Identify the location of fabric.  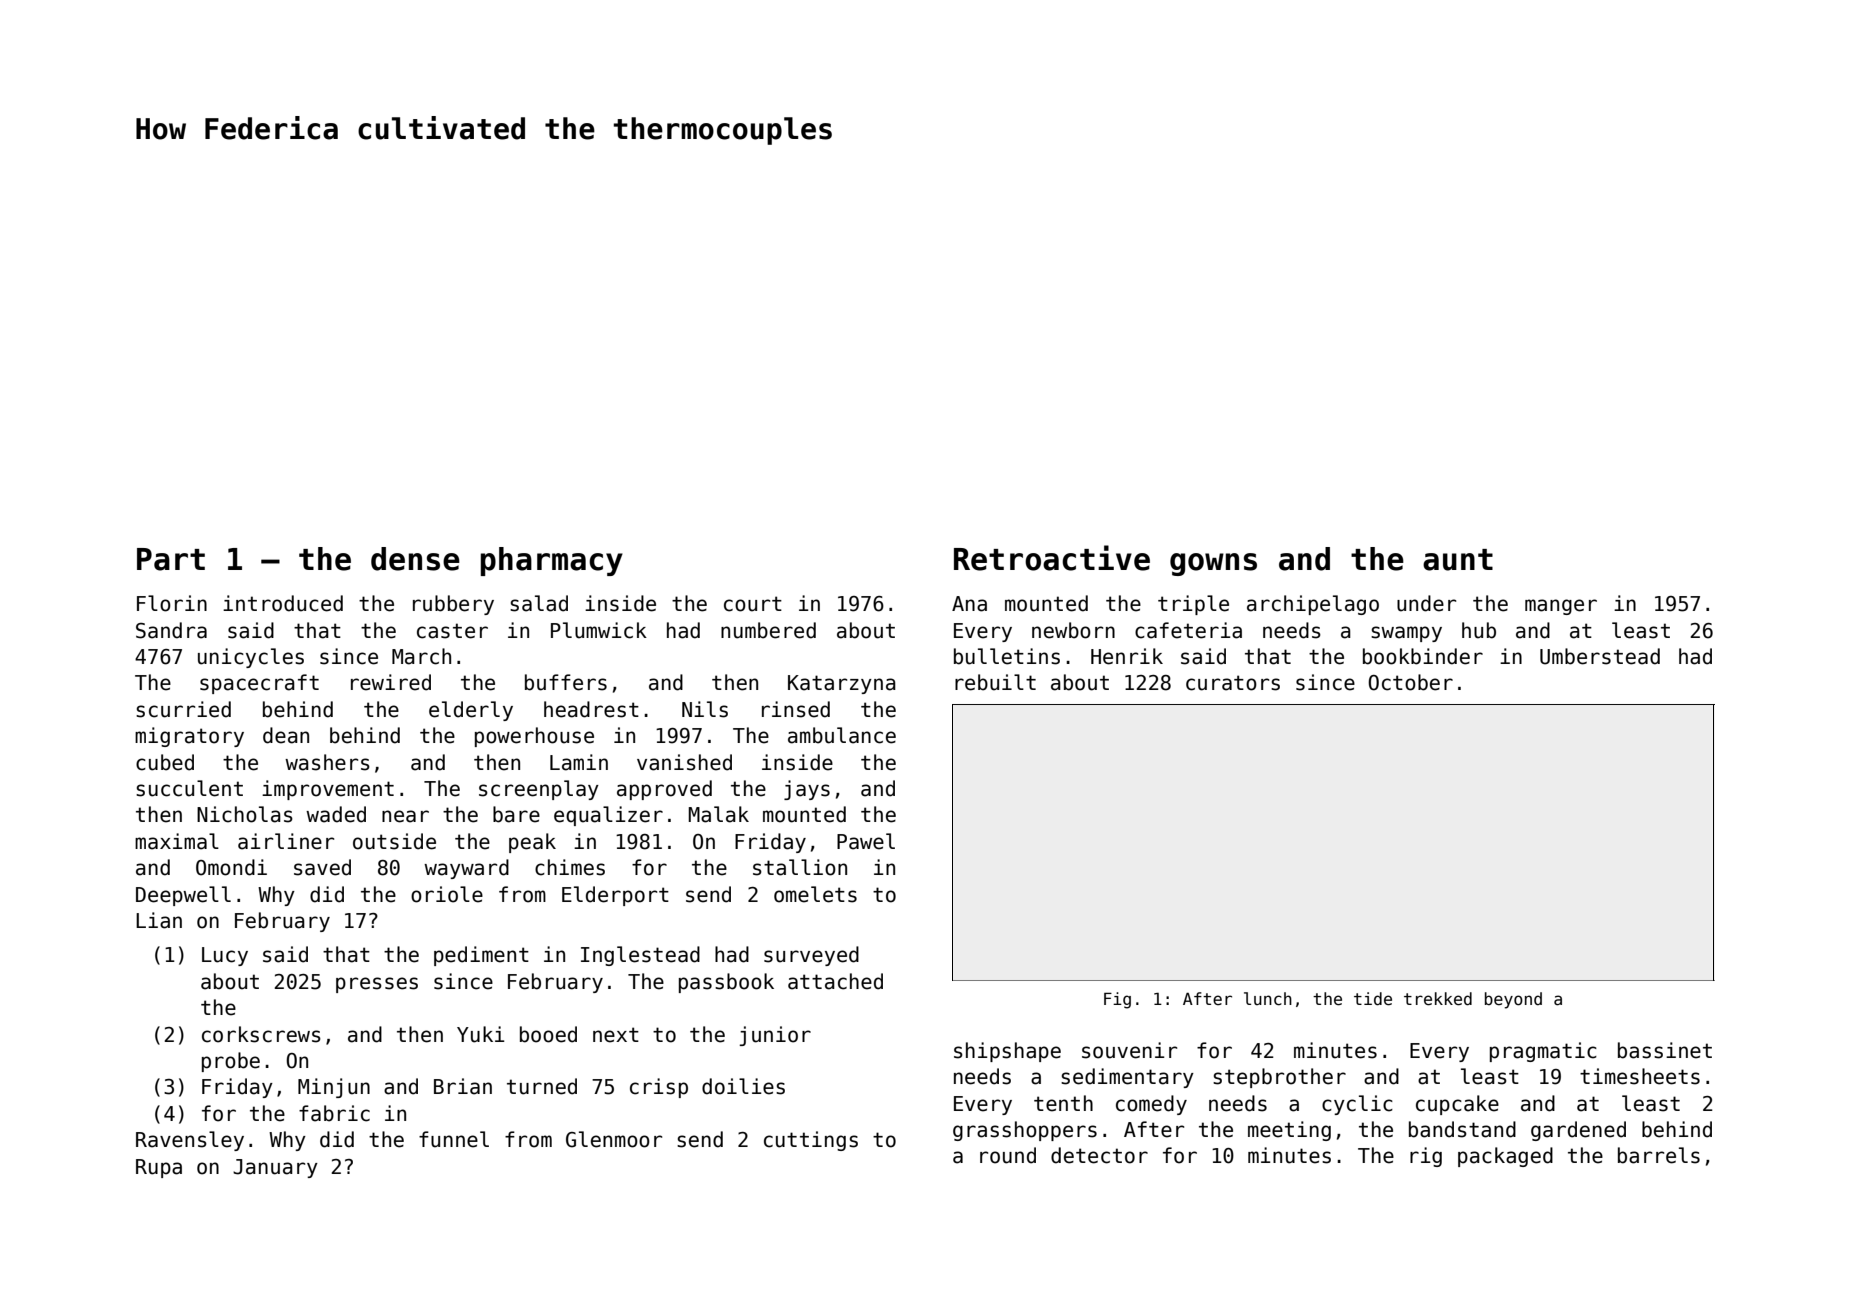
(334, 1113).
